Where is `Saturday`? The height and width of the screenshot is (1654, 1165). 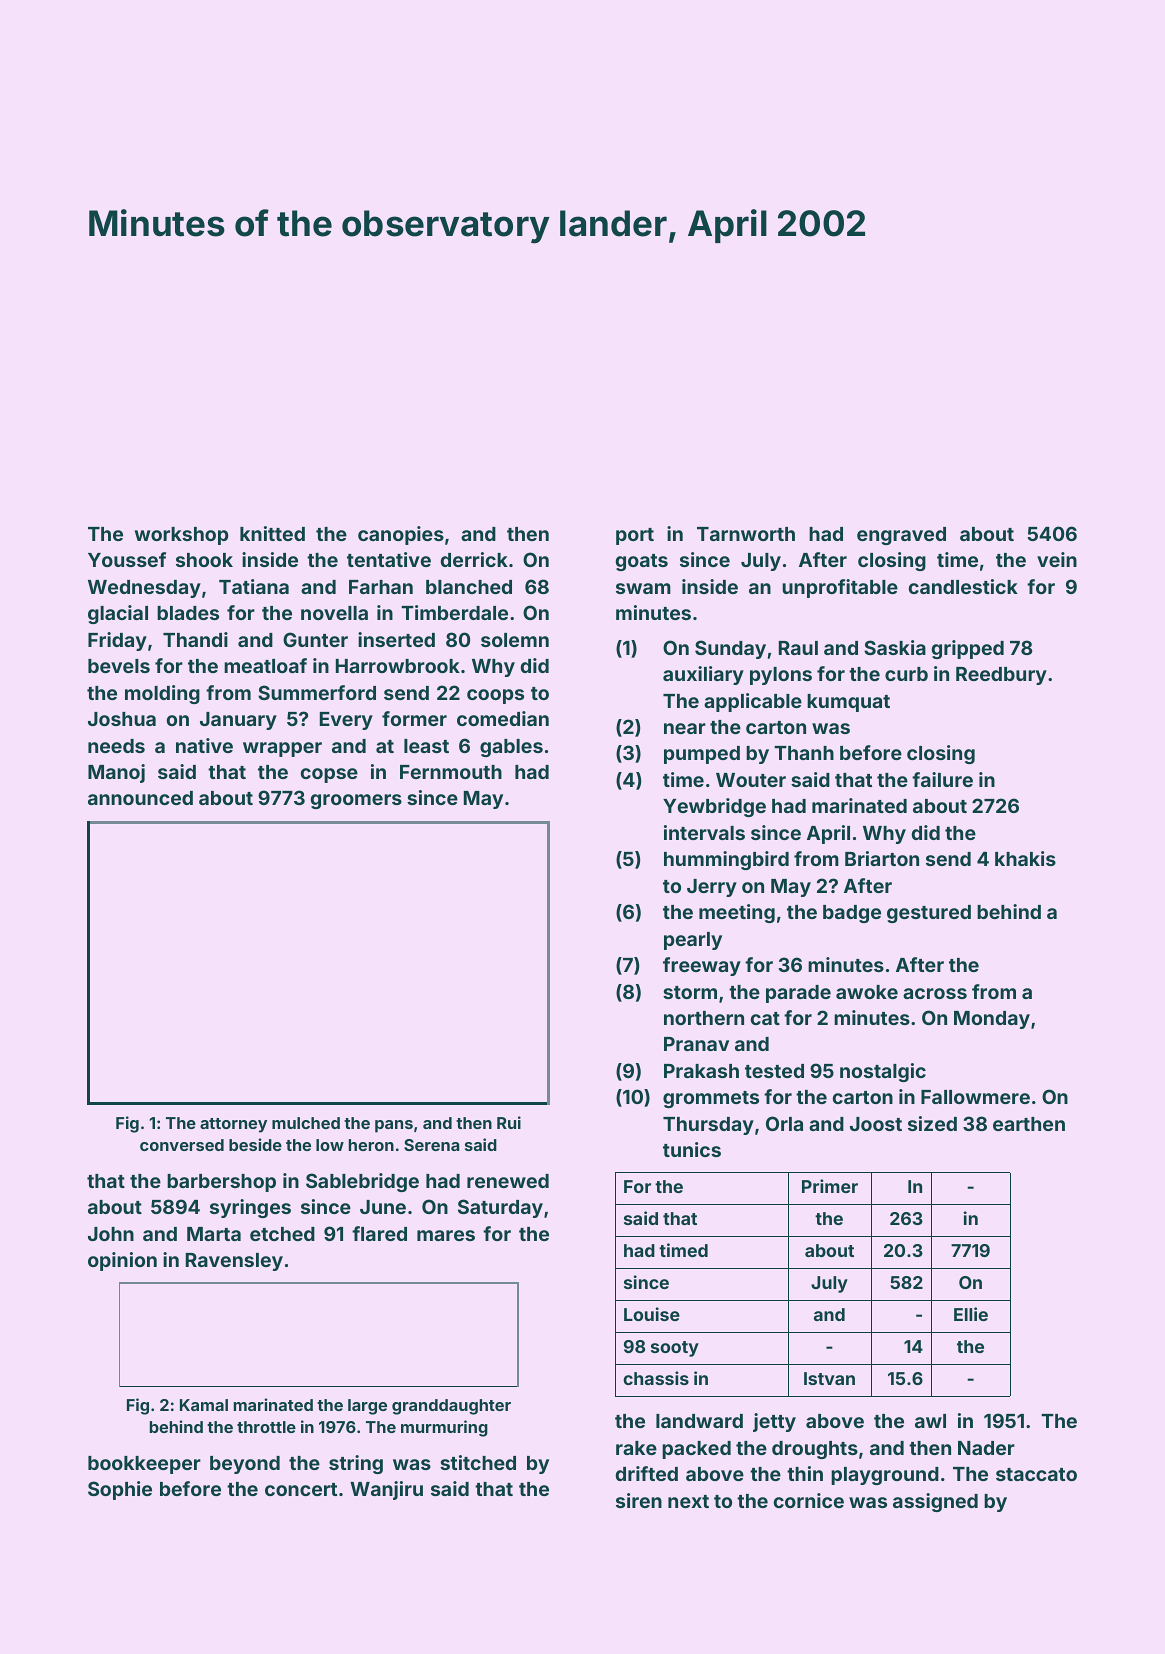 Saturday is located at coordinates (500, 1208).
